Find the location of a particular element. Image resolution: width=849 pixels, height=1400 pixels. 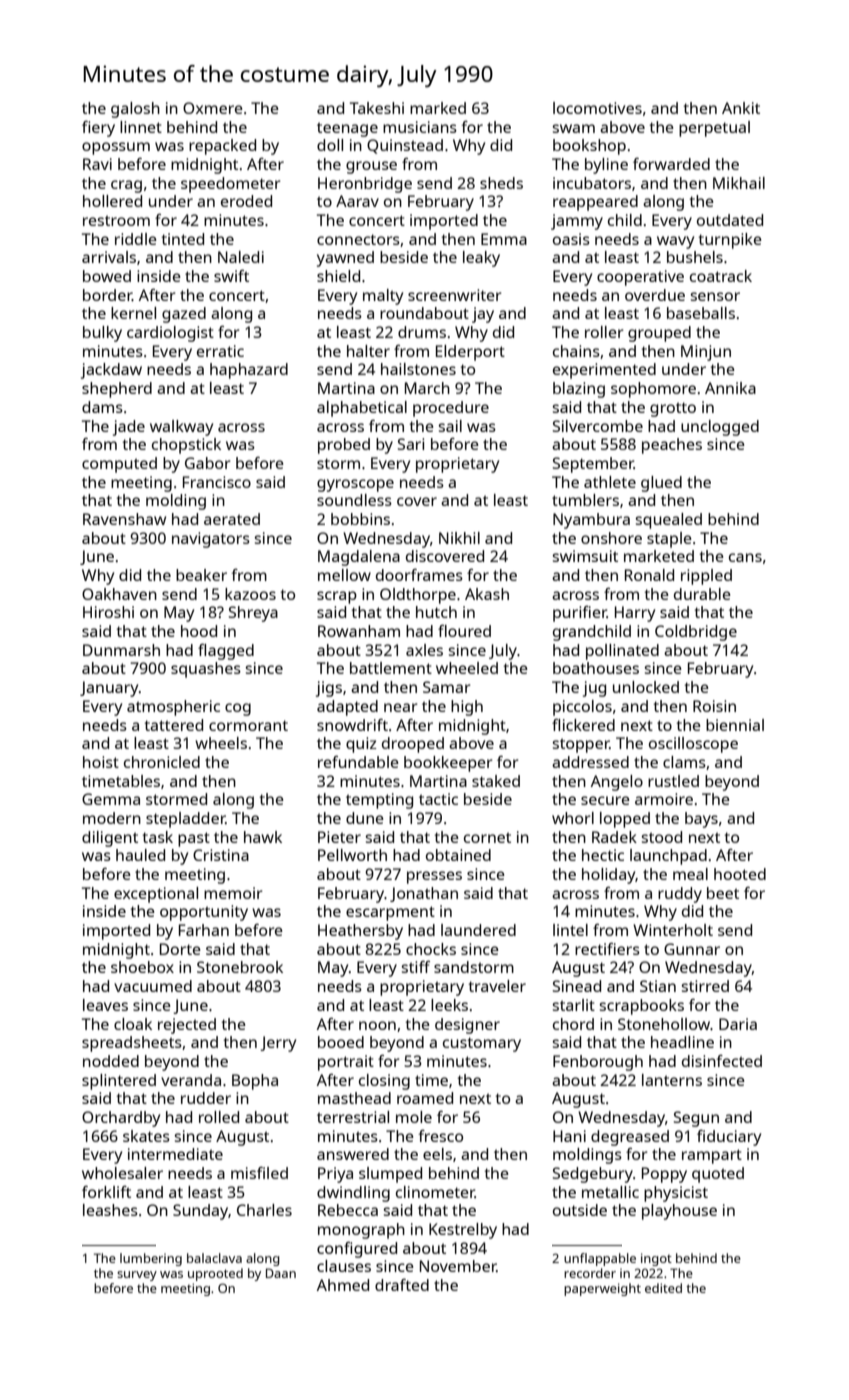

opossum is located at coordinates (116, 148).
